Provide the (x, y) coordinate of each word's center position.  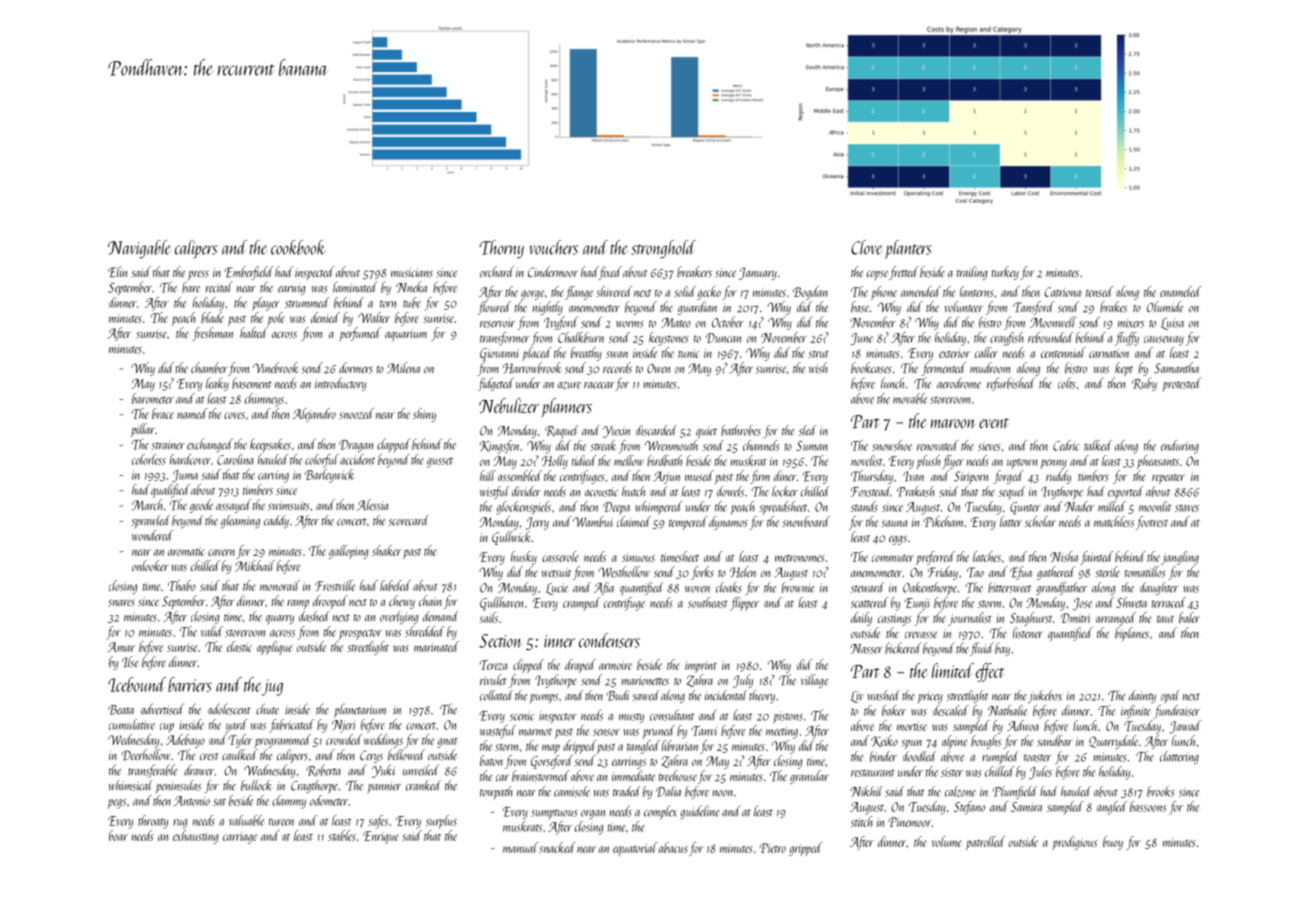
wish (818, 368)
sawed (646, 695)
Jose (1082, 604)
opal (1170, 697)
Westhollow (624, 572)
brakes (1113, 307)
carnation (1109, 353)
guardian (697, 308)
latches (987, 556)
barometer (153, 398)
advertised (162, 709)
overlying (399, 617)
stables (342, 835)
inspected (314, 273)
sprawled (150, 522)
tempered (688, 523)
